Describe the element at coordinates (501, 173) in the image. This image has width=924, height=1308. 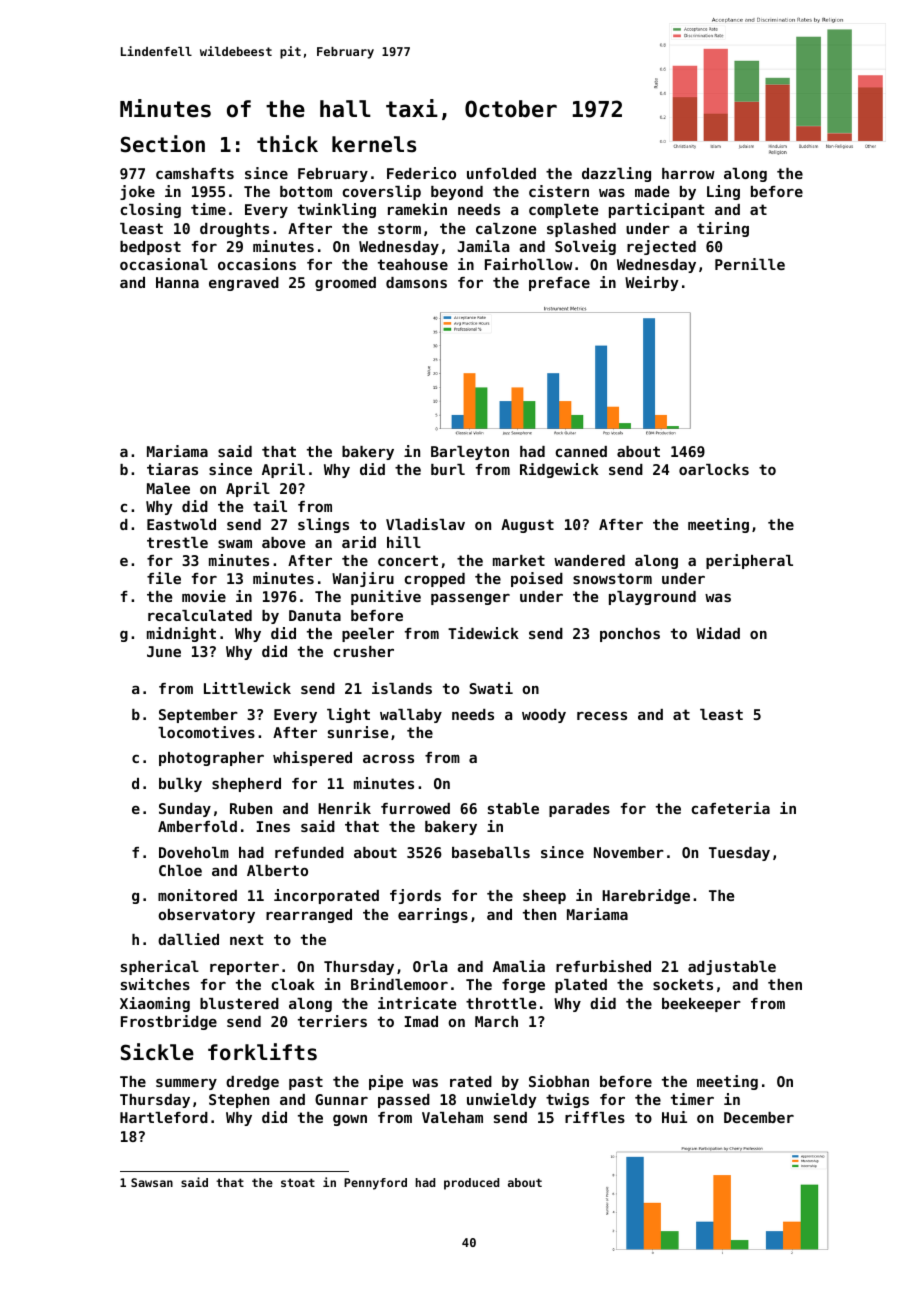
I see `unfolded` at that location.
